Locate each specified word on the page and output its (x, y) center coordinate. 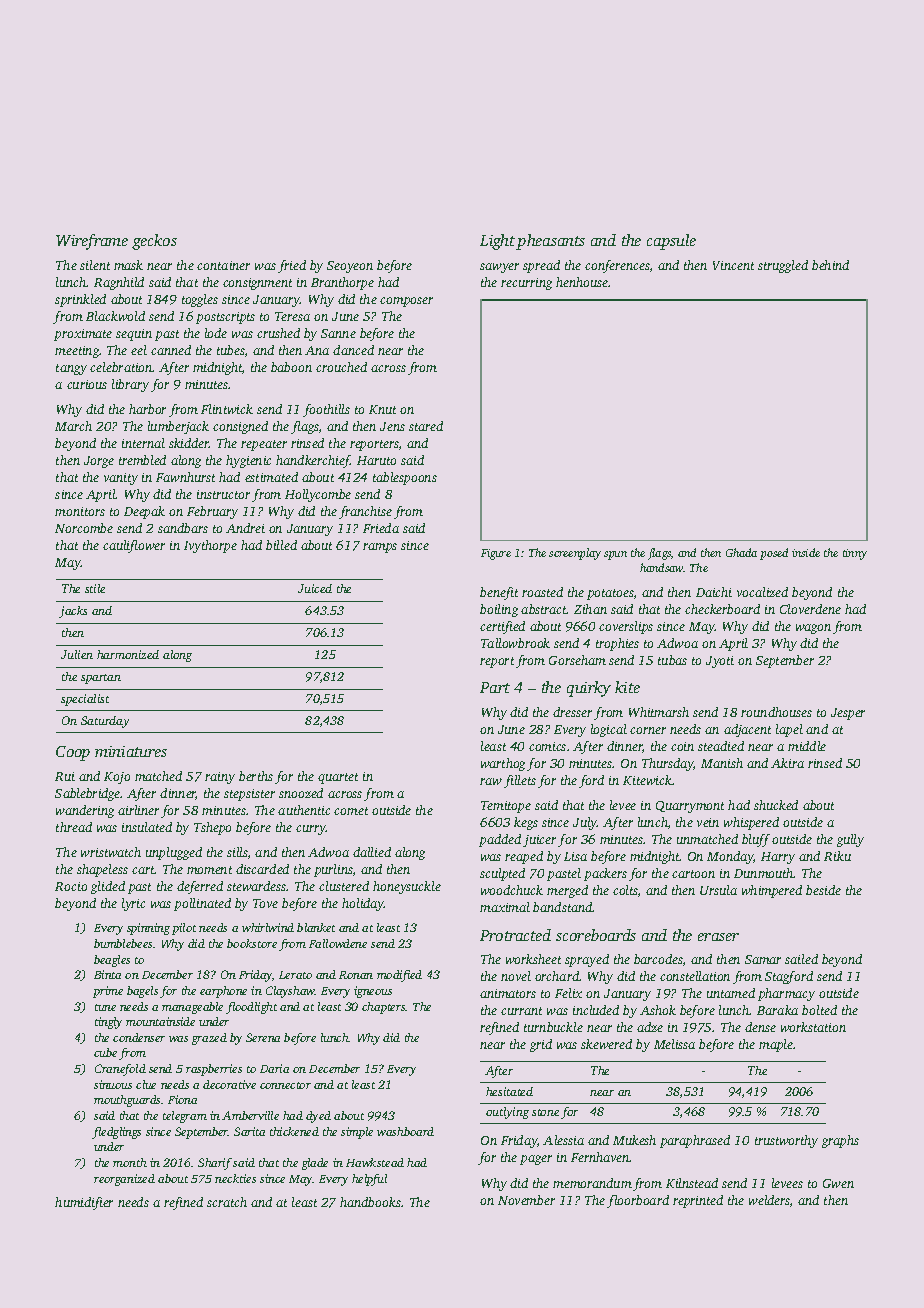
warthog (503, 764)
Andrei (245, 528)
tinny (855, 554)
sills (237, 852)
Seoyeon (350, 267)
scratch (227, 1202)
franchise (365, 512)
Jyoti (720, 662)
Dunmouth (764, 873)
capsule (671, 242)
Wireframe (92, 242)
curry (311, 830)
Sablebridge (88, 794)
